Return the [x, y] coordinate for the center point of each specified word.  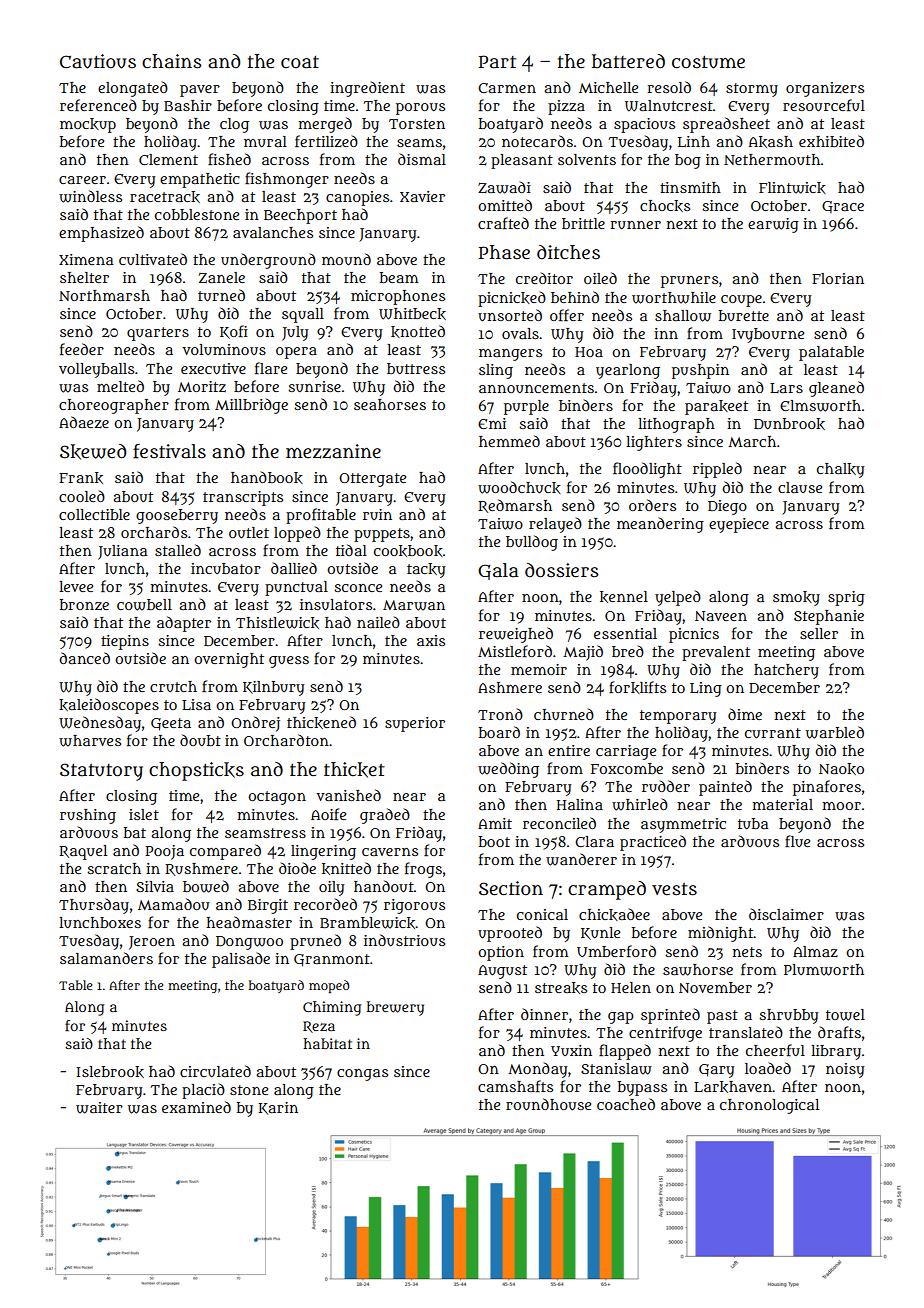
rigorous [414, 906]
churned [564, 714]
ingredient [367, 89]
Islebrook [110, 1072]
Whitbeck [412, 314]
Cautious [98, 61]
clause [800, 487]
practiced [653, 843]
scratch [114, 868]
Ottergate [372, 480]
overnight [229, 660]
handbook [267, 477]
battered [628, 61]
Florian [838, 278]
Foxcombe [627, 768]
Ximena [86, 259]
